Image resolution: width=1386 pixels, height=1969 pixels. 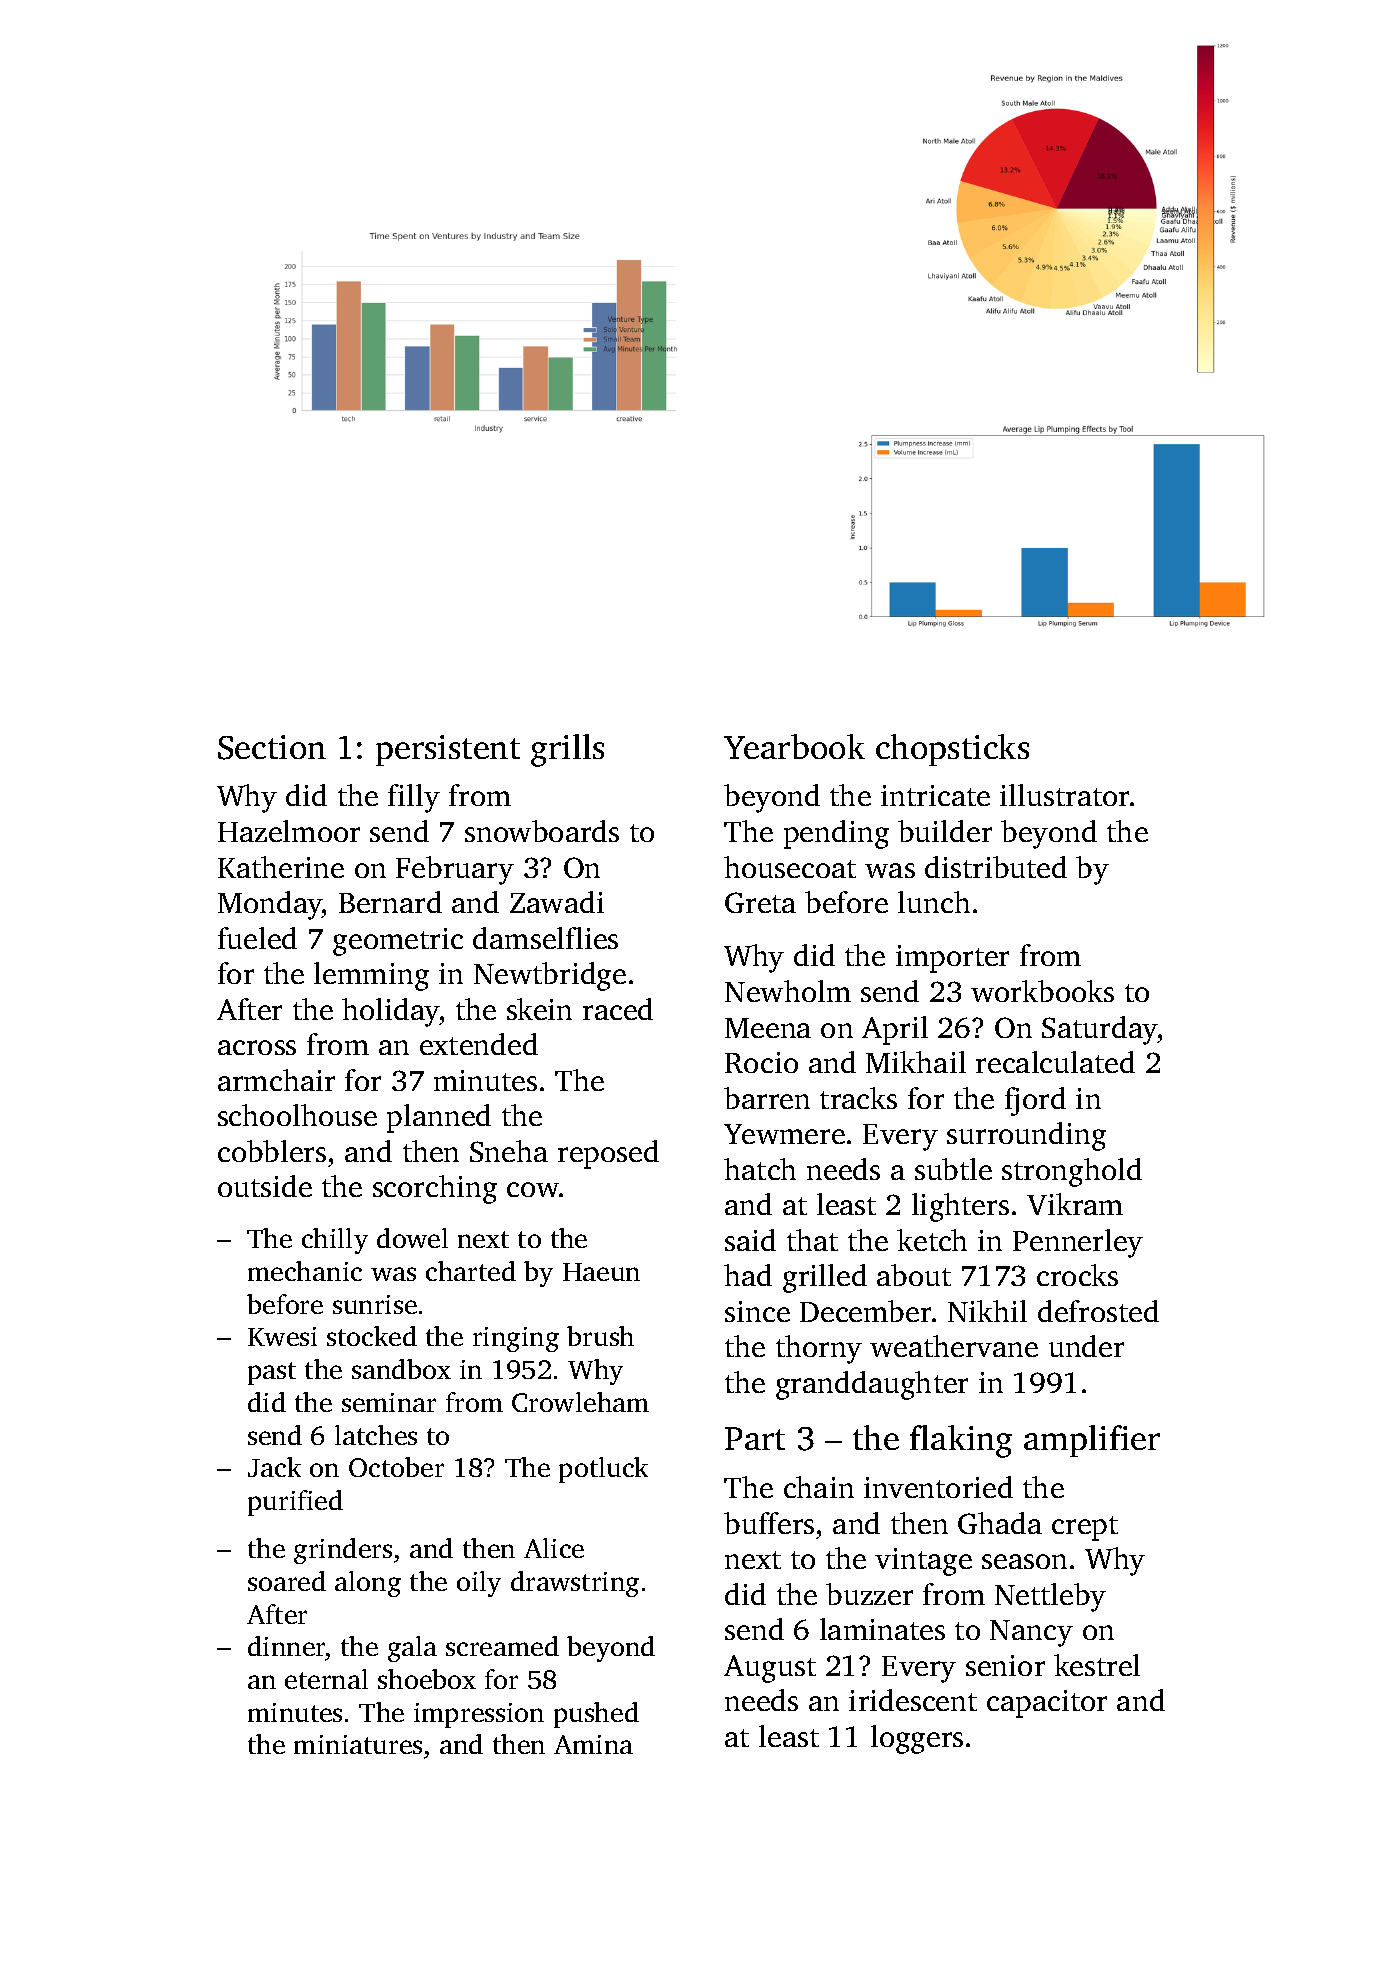 What do you see at coordinates (761, 1062) in the screenshot?
I see `Rocio` at bounding box center [761, 1062].
